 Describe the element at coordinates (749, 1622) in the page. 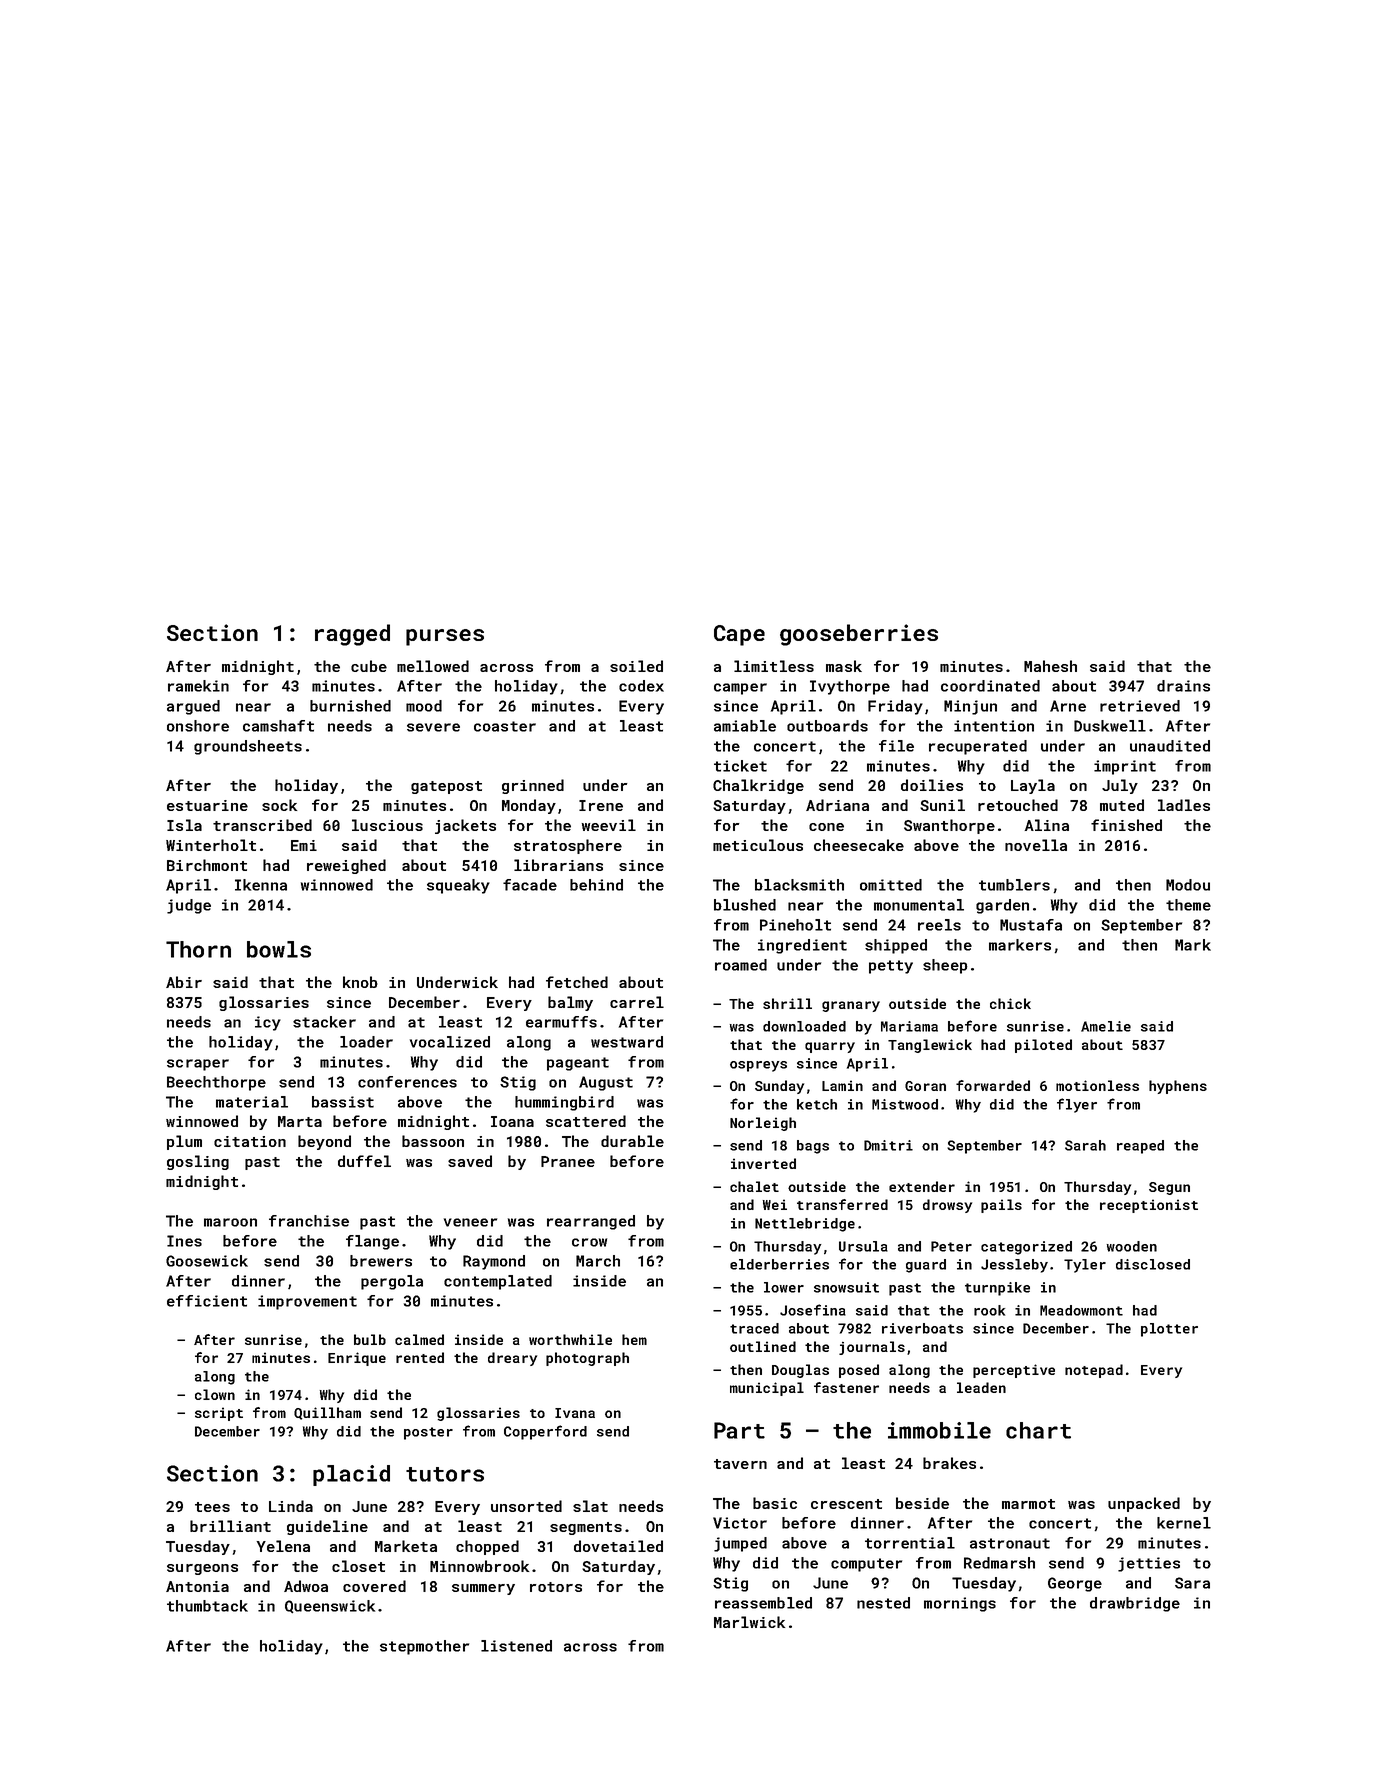

I see `Marlwick` at that location.
